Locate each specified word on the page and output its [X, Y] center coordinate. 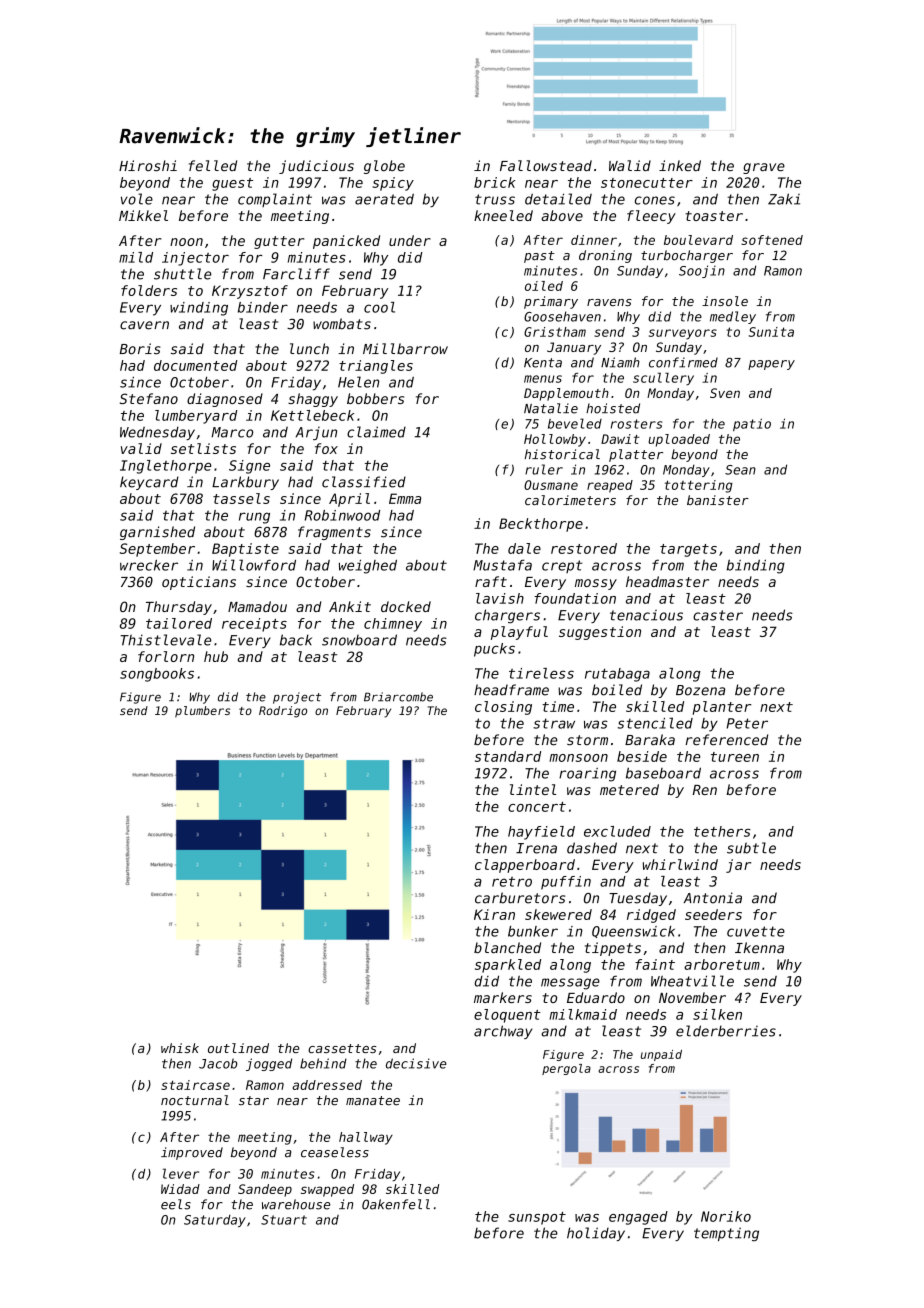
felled [213, 165]
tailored [179, 623]
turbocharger [687, 256]
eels [176, 1204]
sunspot [537, 1218]
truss [495, 199]
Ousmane [551, 485]
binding [756, 566]
